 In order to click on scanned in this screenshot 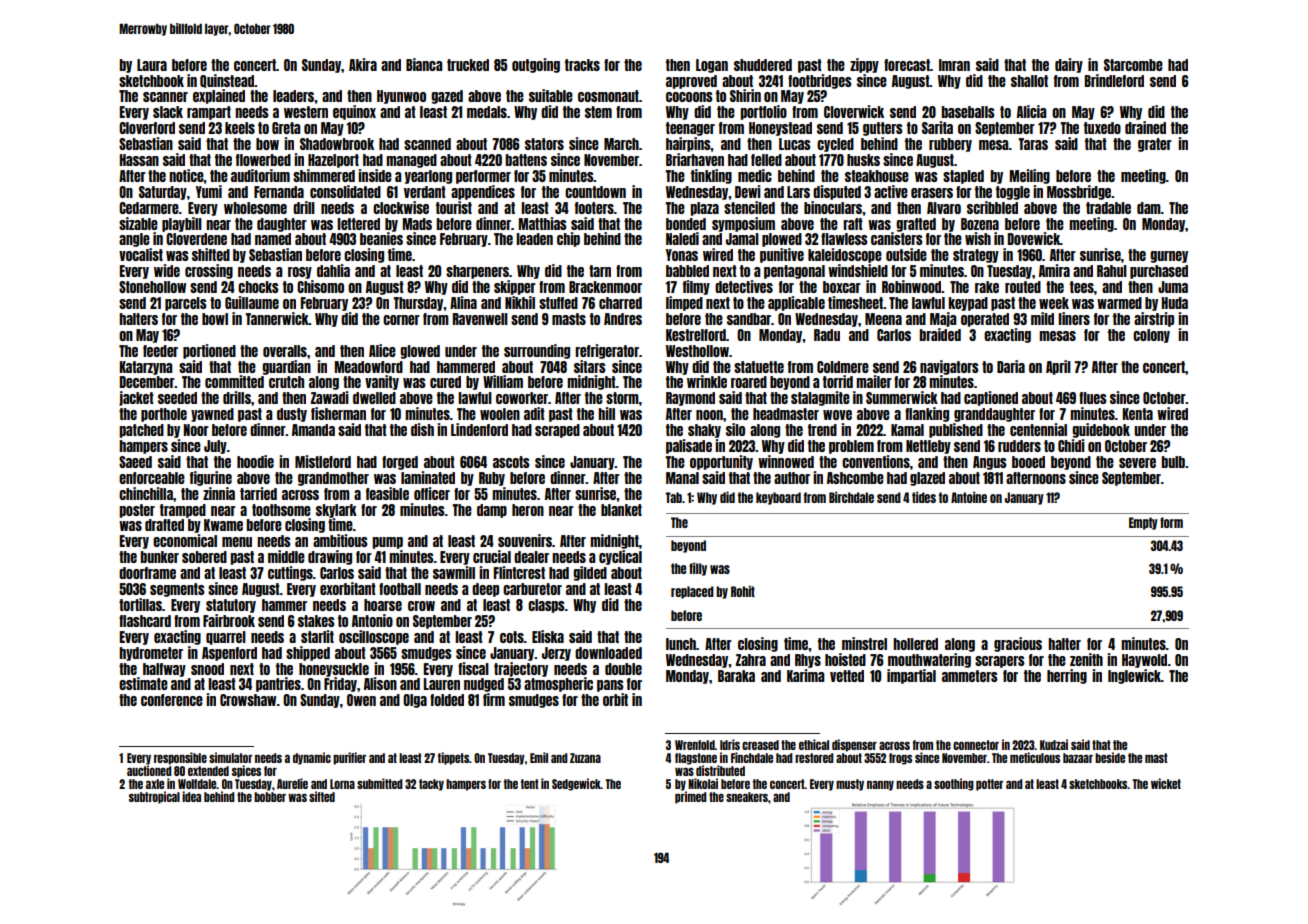, I will do `click(427, 144)`.
